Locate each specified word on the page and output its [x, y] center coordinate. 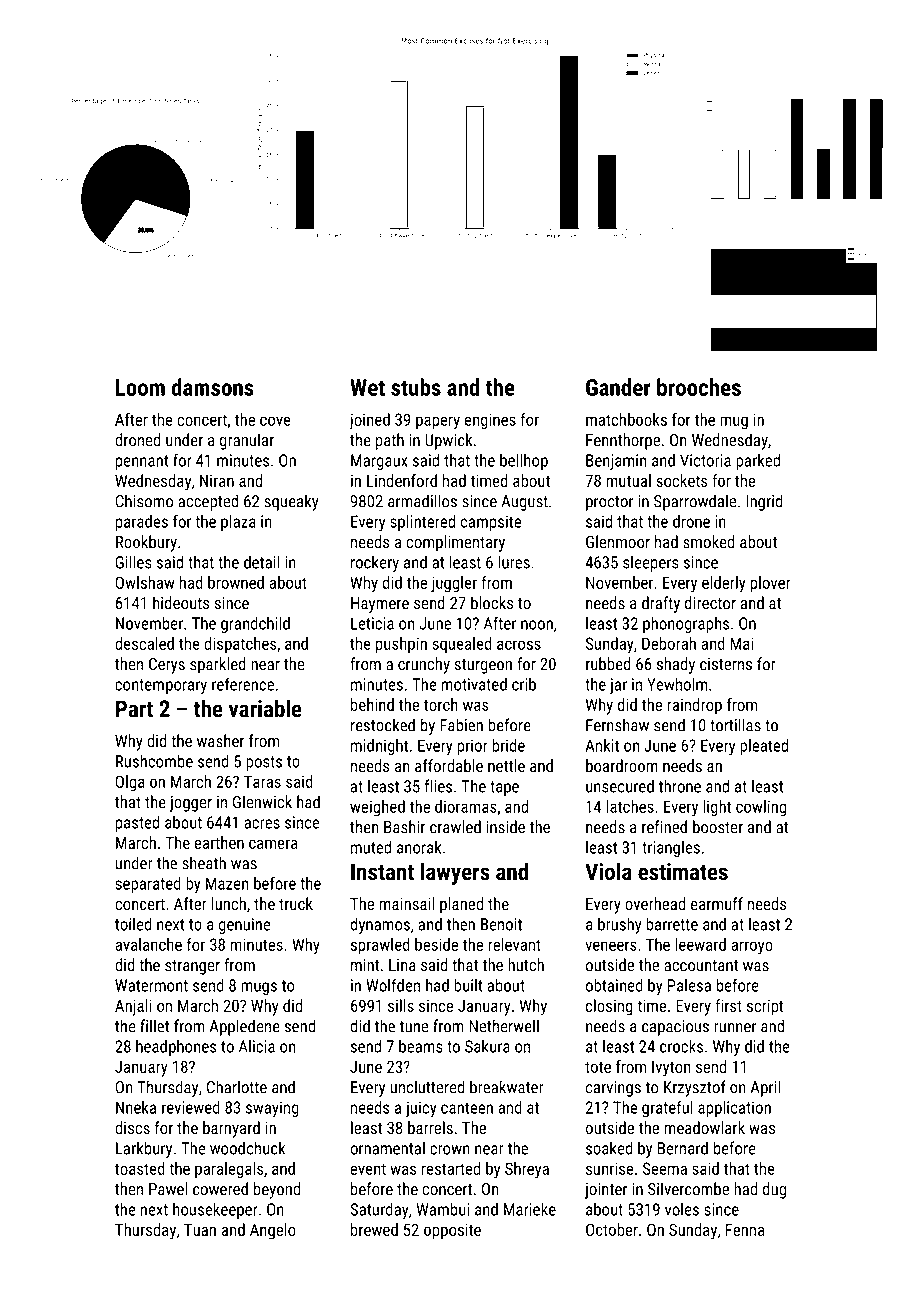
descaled [144, 643]
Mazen [227, 883]
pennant [142, 462]
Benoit [501, 924]
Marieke [530, 1209]
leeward [700, 944]
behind [372, 704]
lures [514, 562]
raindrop [694, 706]
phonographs [686, 624]
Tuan [200, 1229]
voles [682, 1209]
